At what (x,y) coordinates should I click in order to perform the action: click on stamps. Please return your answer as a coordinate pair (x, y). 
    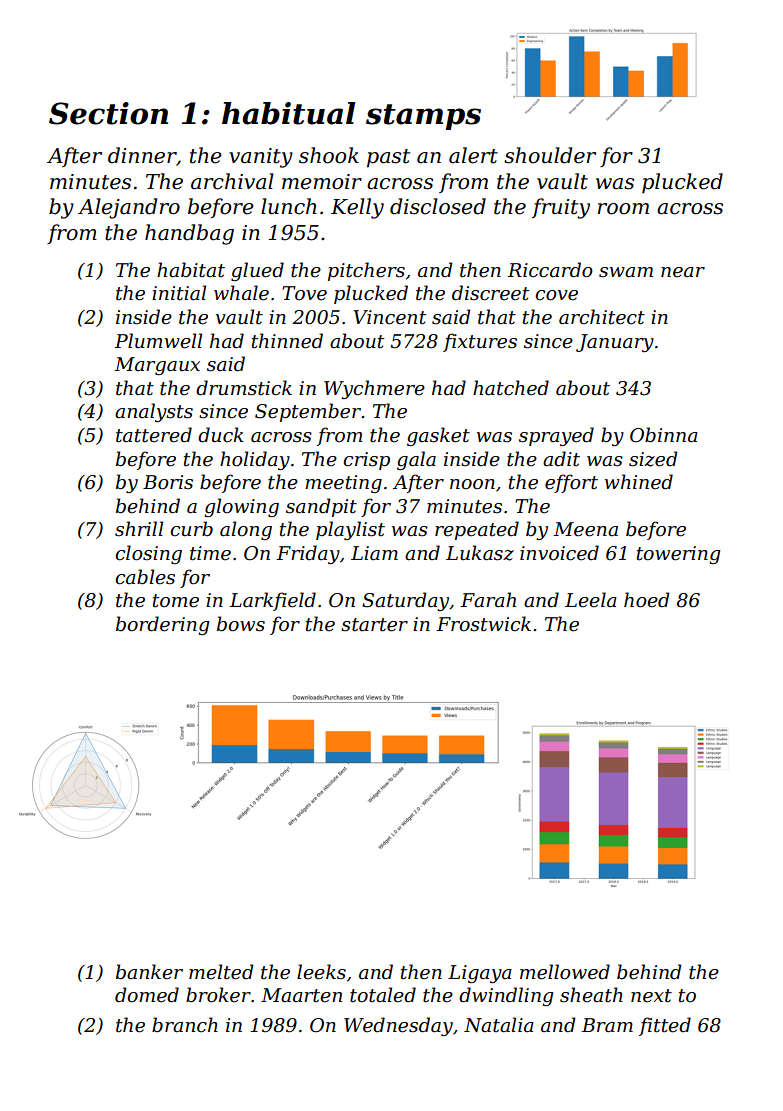
    Looking at the image, I should click on (423, 117).
